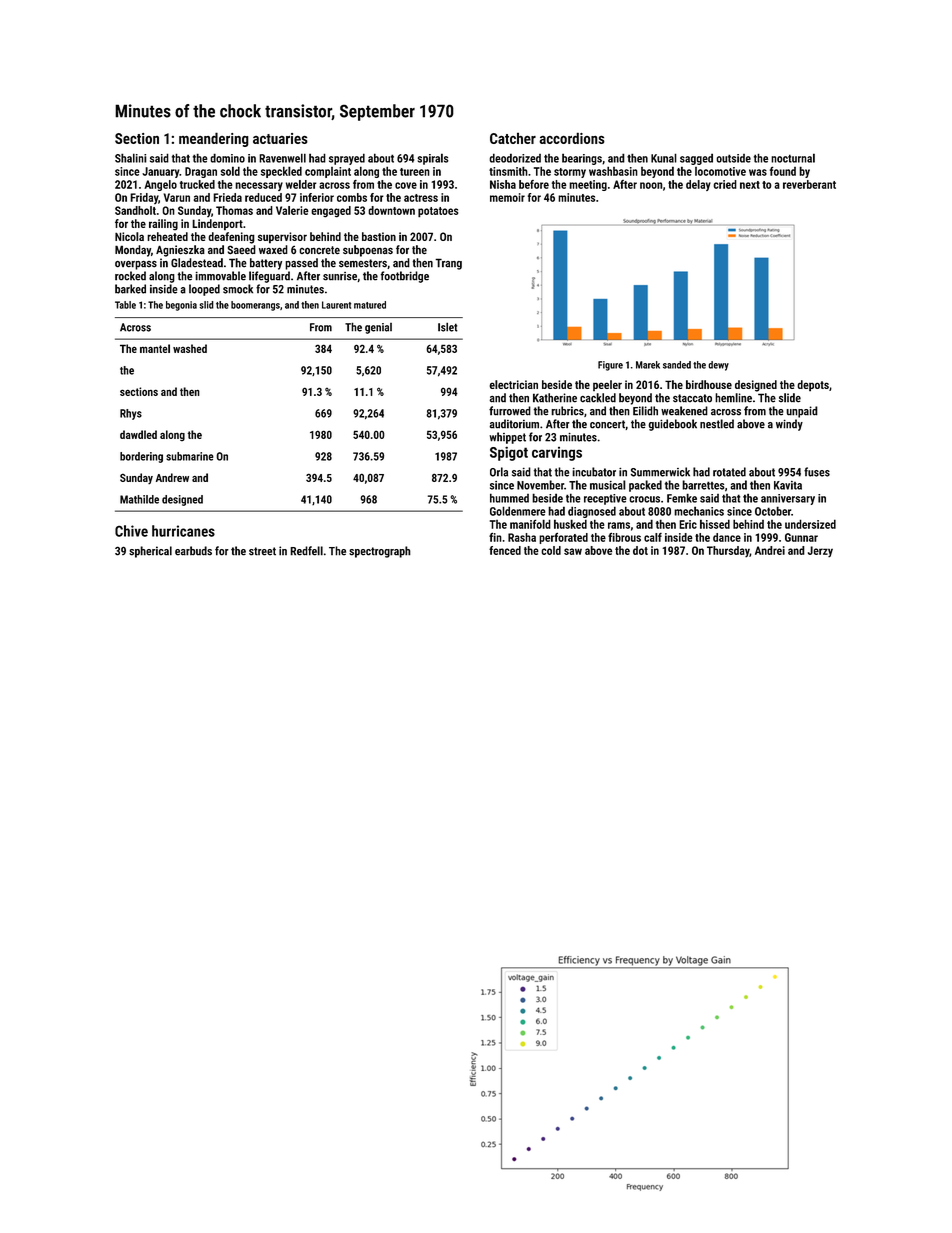 The height and width of the screenshot is (1233, 952). Describe the element at coordinates (640, 550) in the screenshot. I see `dot` at that location.
